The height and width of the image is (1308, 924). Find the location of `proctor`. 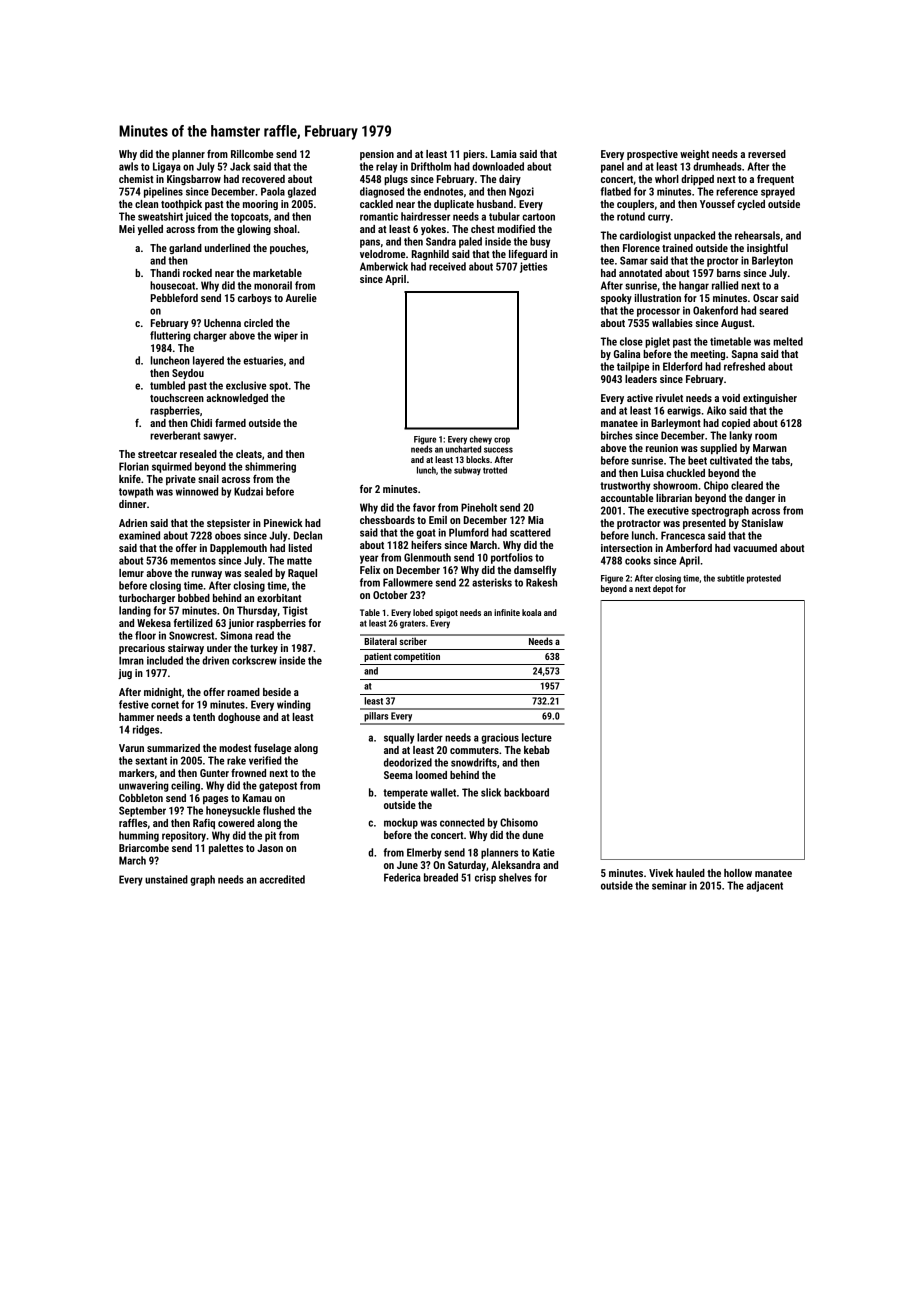

proctor is located at coordinates (722, 262).
